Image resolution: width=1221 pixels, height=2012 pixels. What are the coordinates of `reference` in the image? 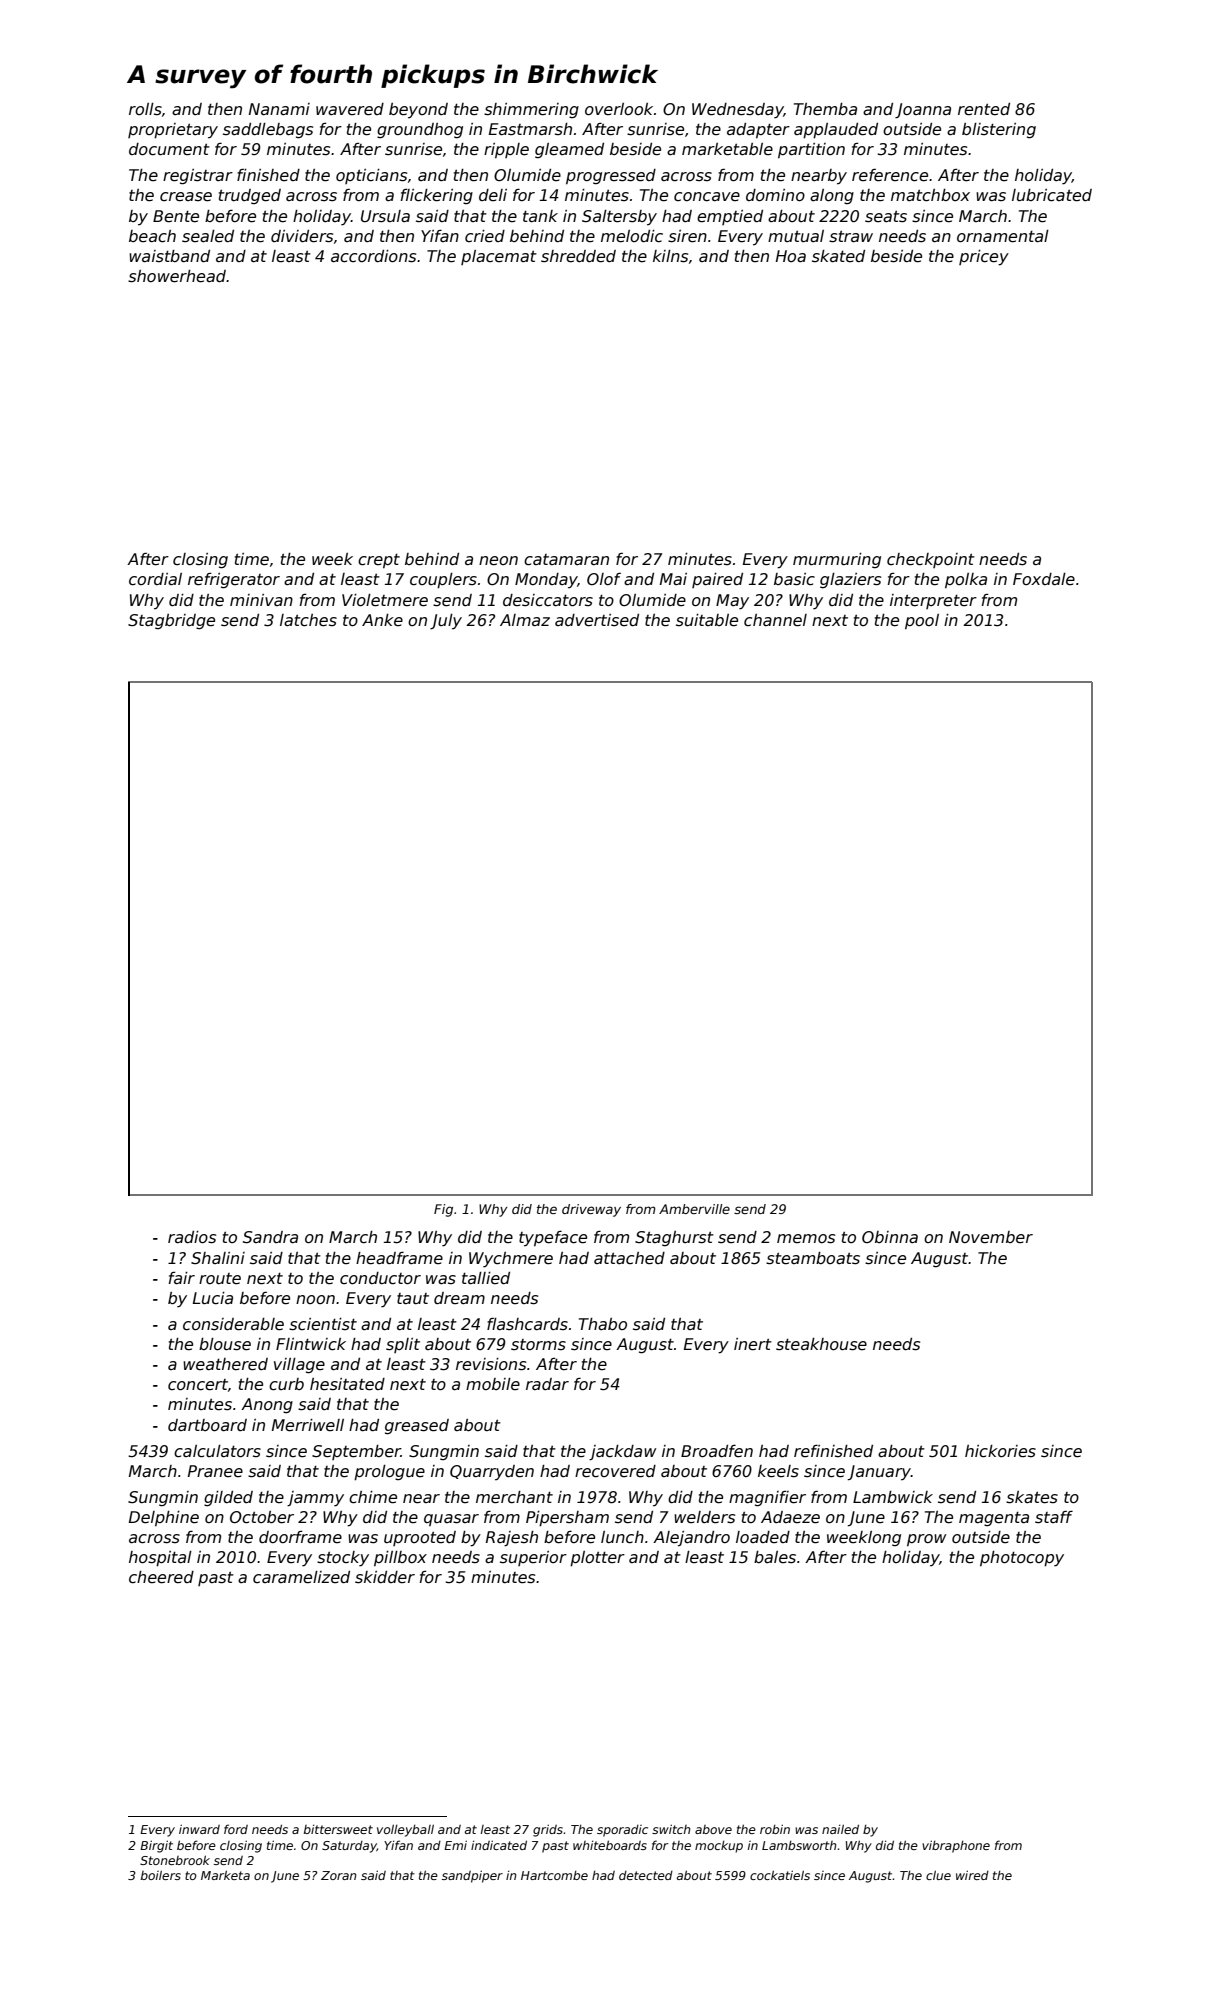 It's located at (890, 175).
